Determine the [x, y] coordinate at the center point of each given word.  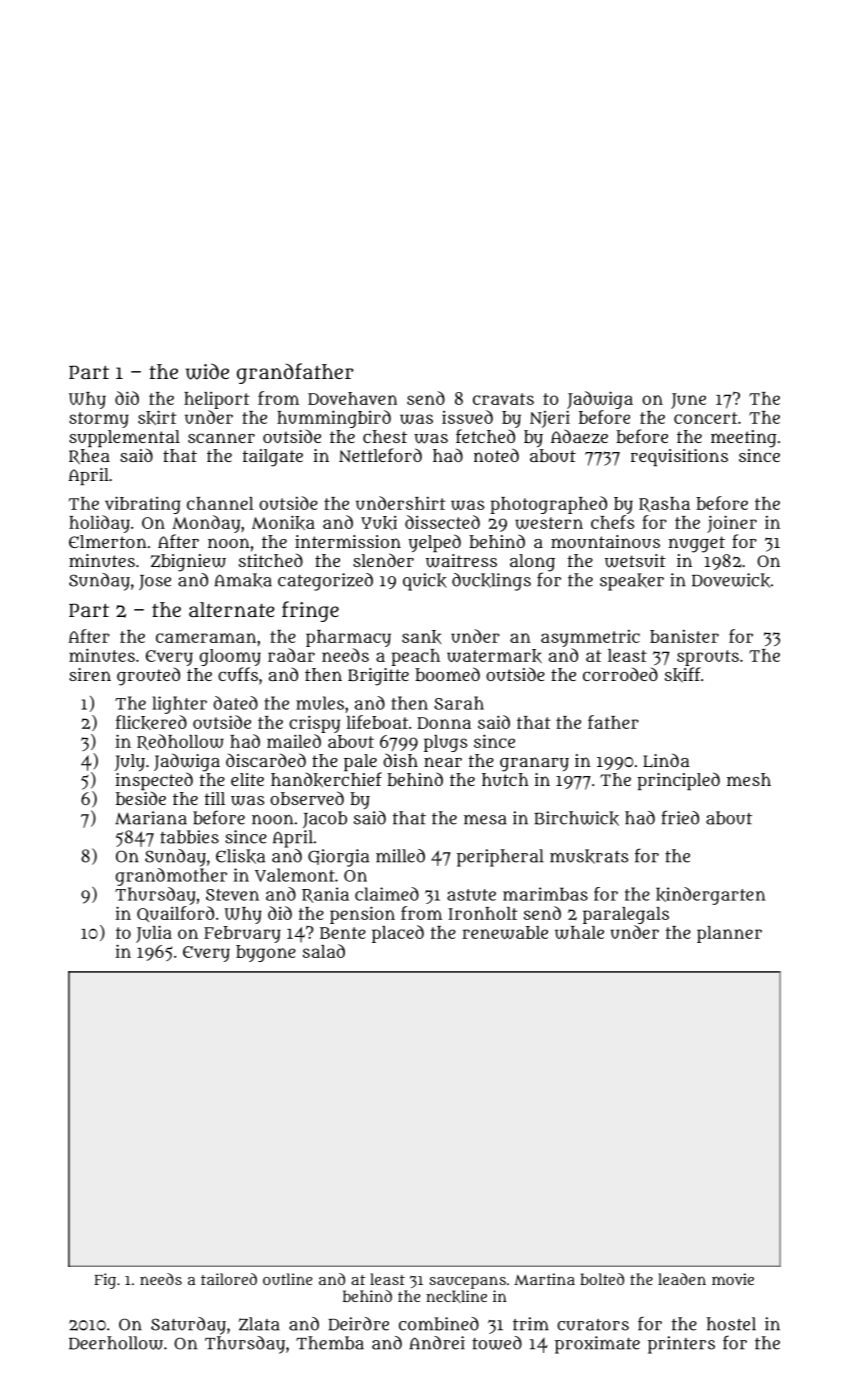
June [688, 401]
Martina [544, 1279]
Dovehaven [352, 398]
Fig [105, 1281]
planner [729, 934]
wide [207, 371]
